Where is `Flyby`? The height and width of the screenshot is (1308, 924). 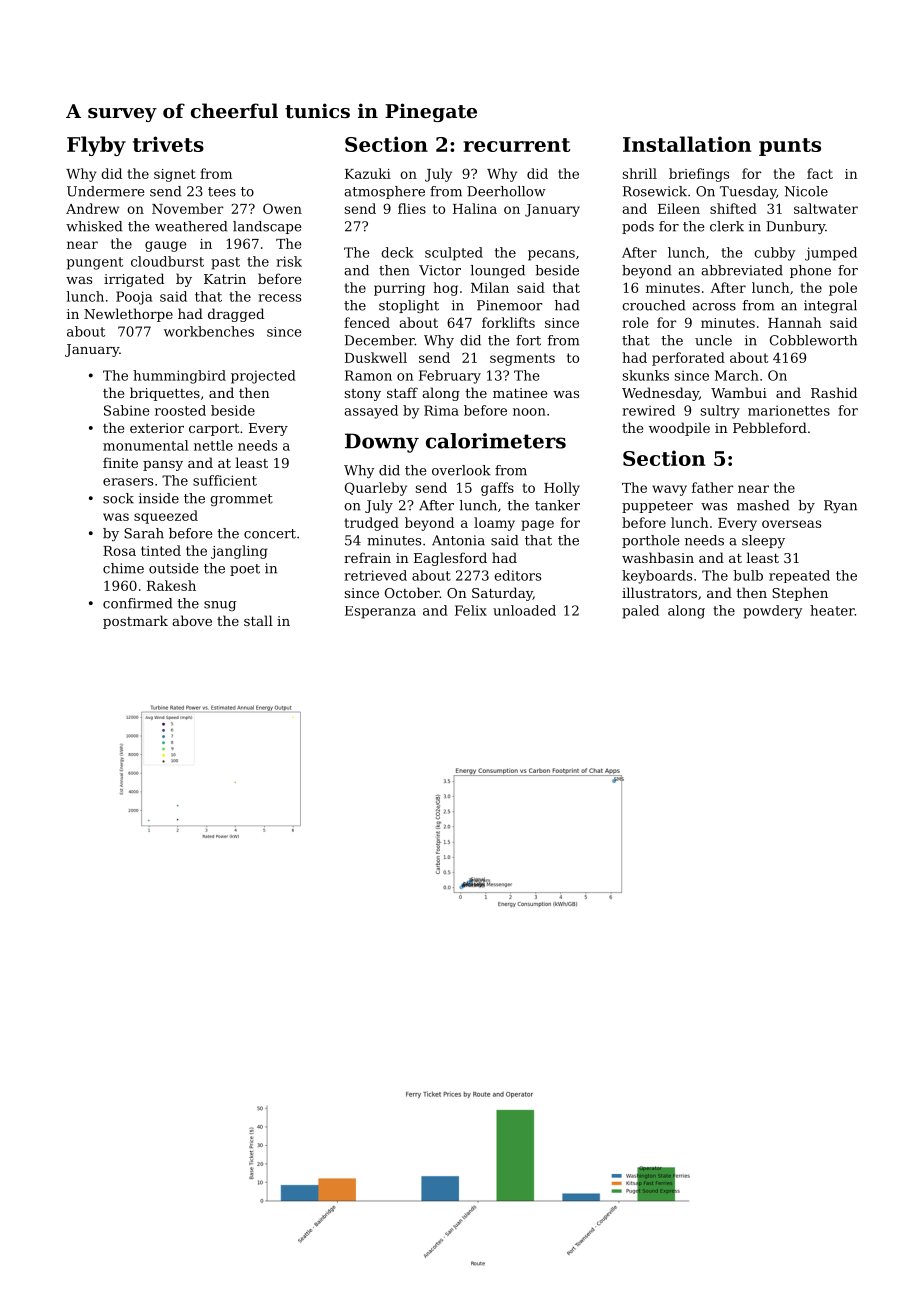 Flyby is located at coordinates (96, 146).
